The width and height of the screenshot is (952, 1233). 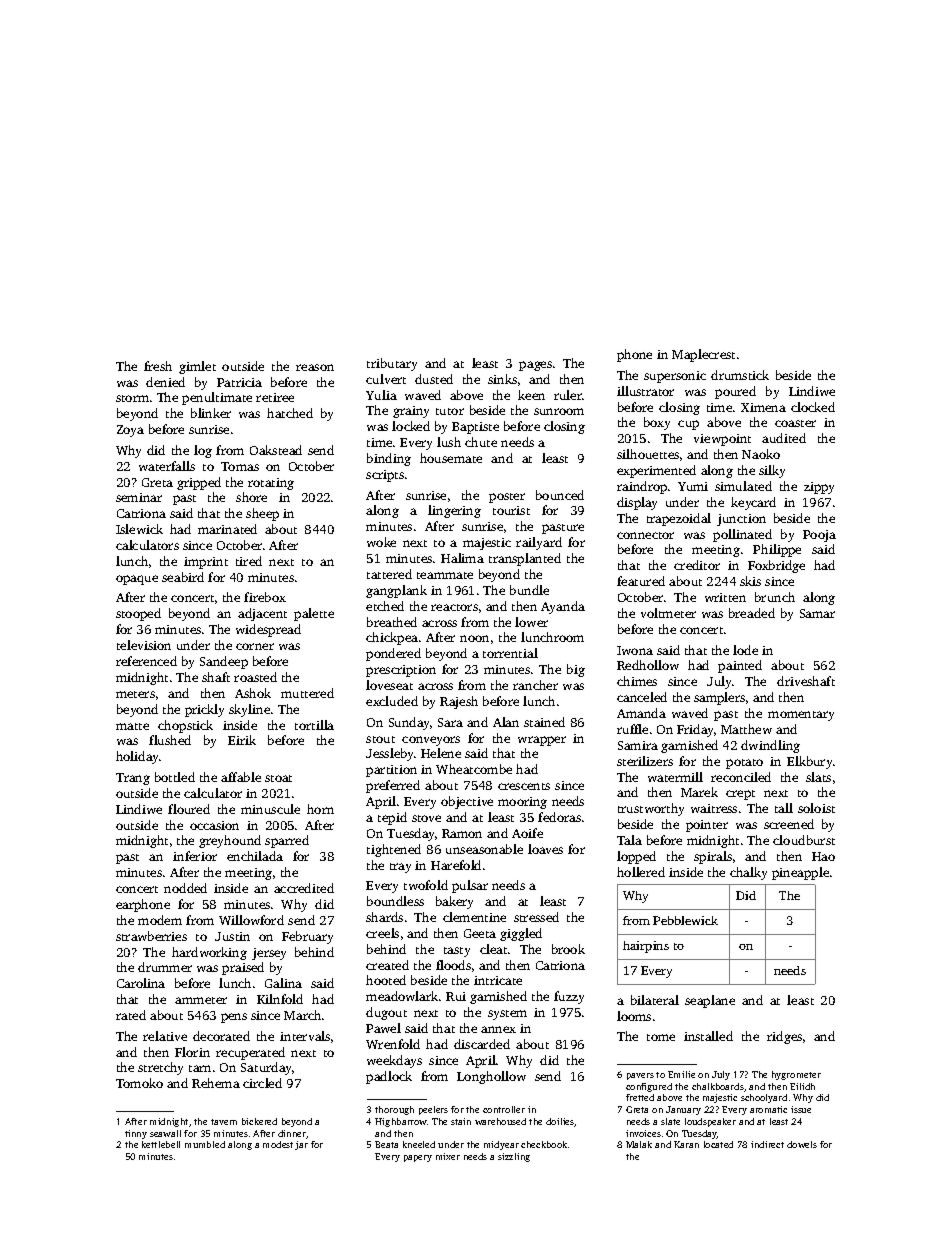 What do you see at coordinates (301, 1145) in the screenshot?
I see `jar` at bounding box center [301, 1145].
